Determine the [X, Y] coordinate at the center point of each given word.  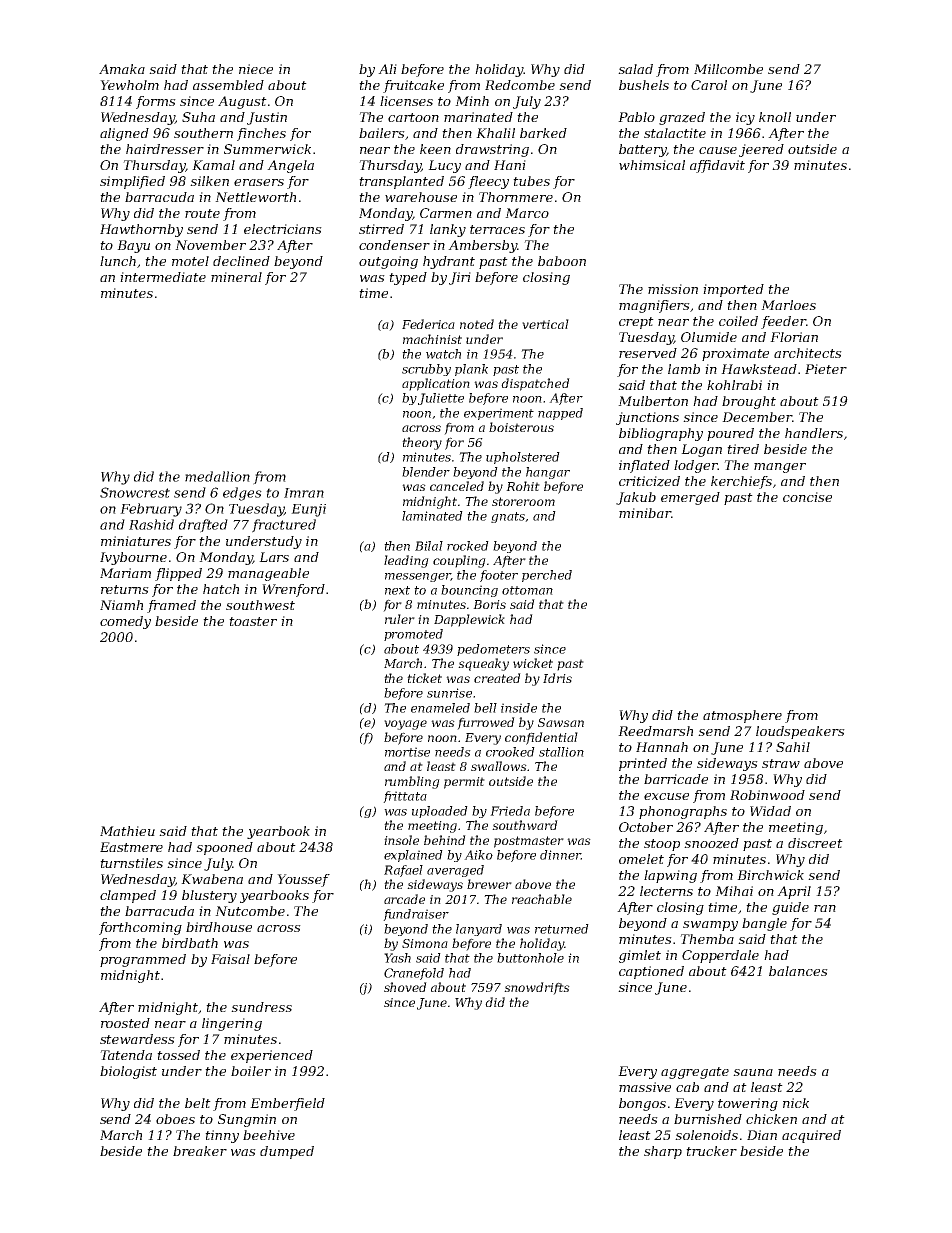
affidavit [717, 166]
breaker [200, 1151]
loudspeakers [800, 732]
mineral [236, 277]
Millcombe [728, 69]
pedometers [493, 650]
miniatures [136, 541]
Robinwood [767, 795]
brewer [489, 884]
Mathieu [127, 831]
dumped [287, 1152]
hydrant [449, 262]
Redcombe [520, 85]
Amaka [122, 69]
